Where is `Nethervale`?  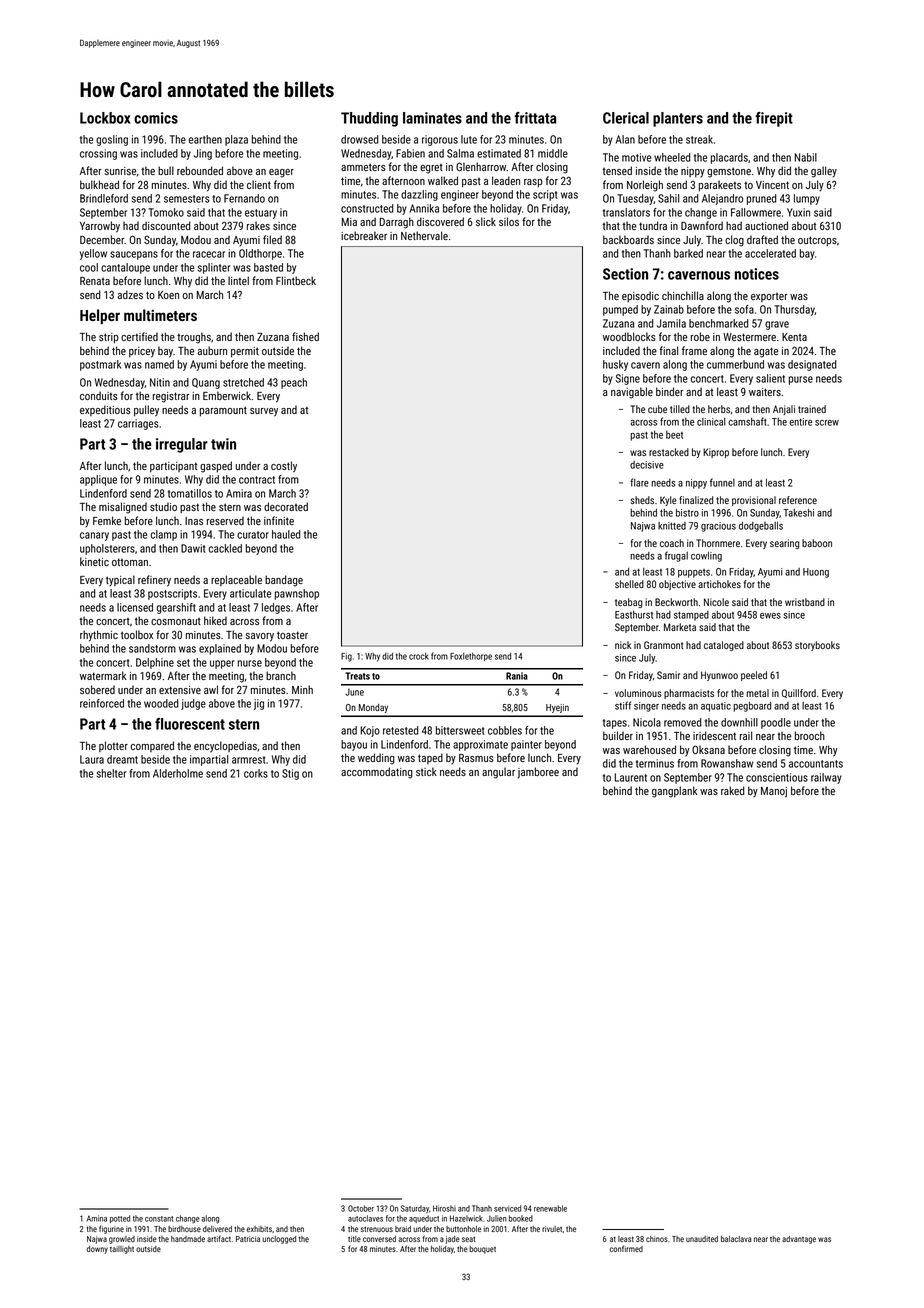
Nethervale is located at coordinates (424, 235).
